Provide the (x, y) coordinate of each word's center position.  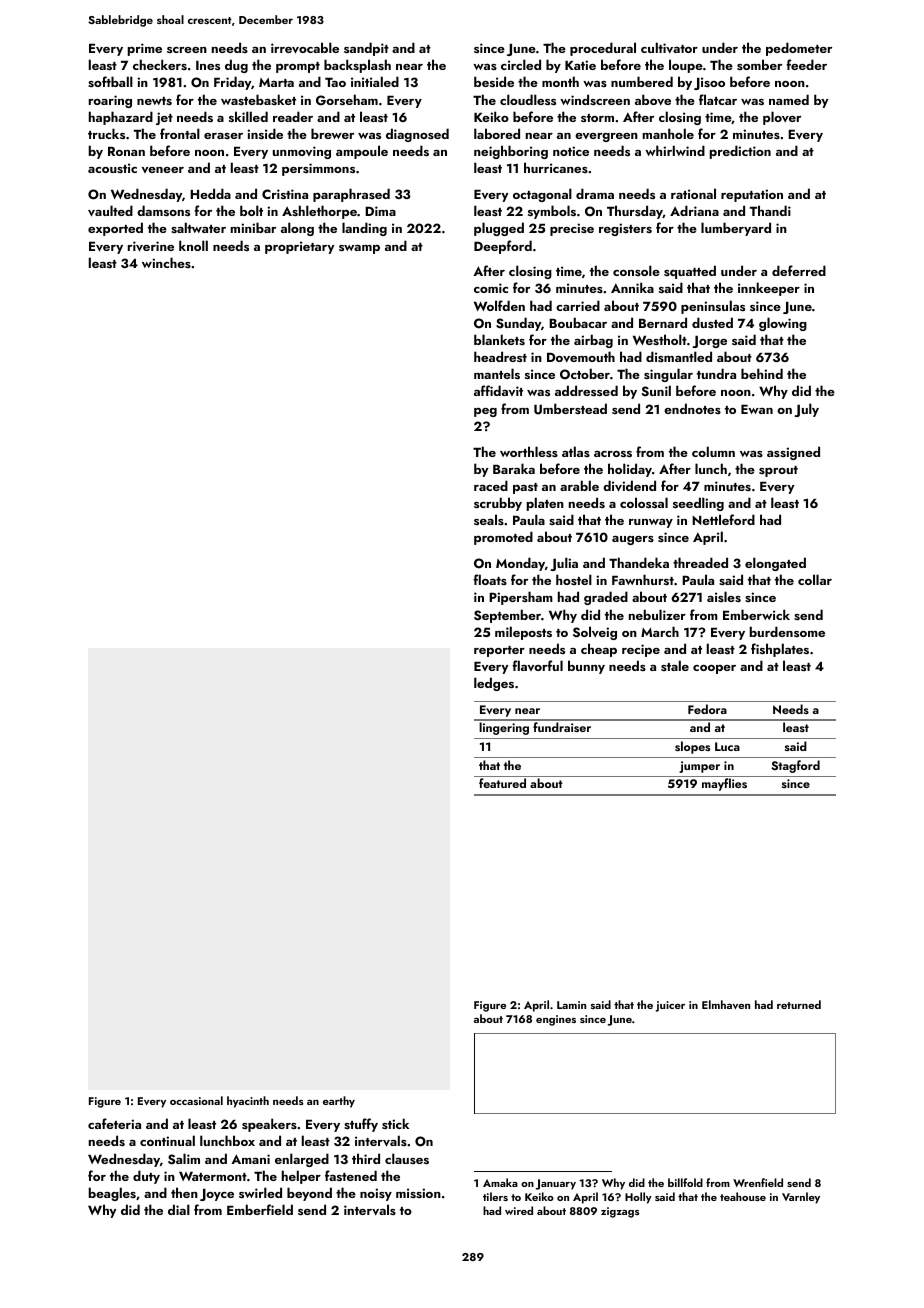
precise (572, 229)
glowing (783, 324)
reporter (499, 651)
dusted (712, 322)
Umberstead (570, 409)
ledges (494, 684)
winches (166, 262)
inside (265, 133)
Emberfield (260, 1209)
